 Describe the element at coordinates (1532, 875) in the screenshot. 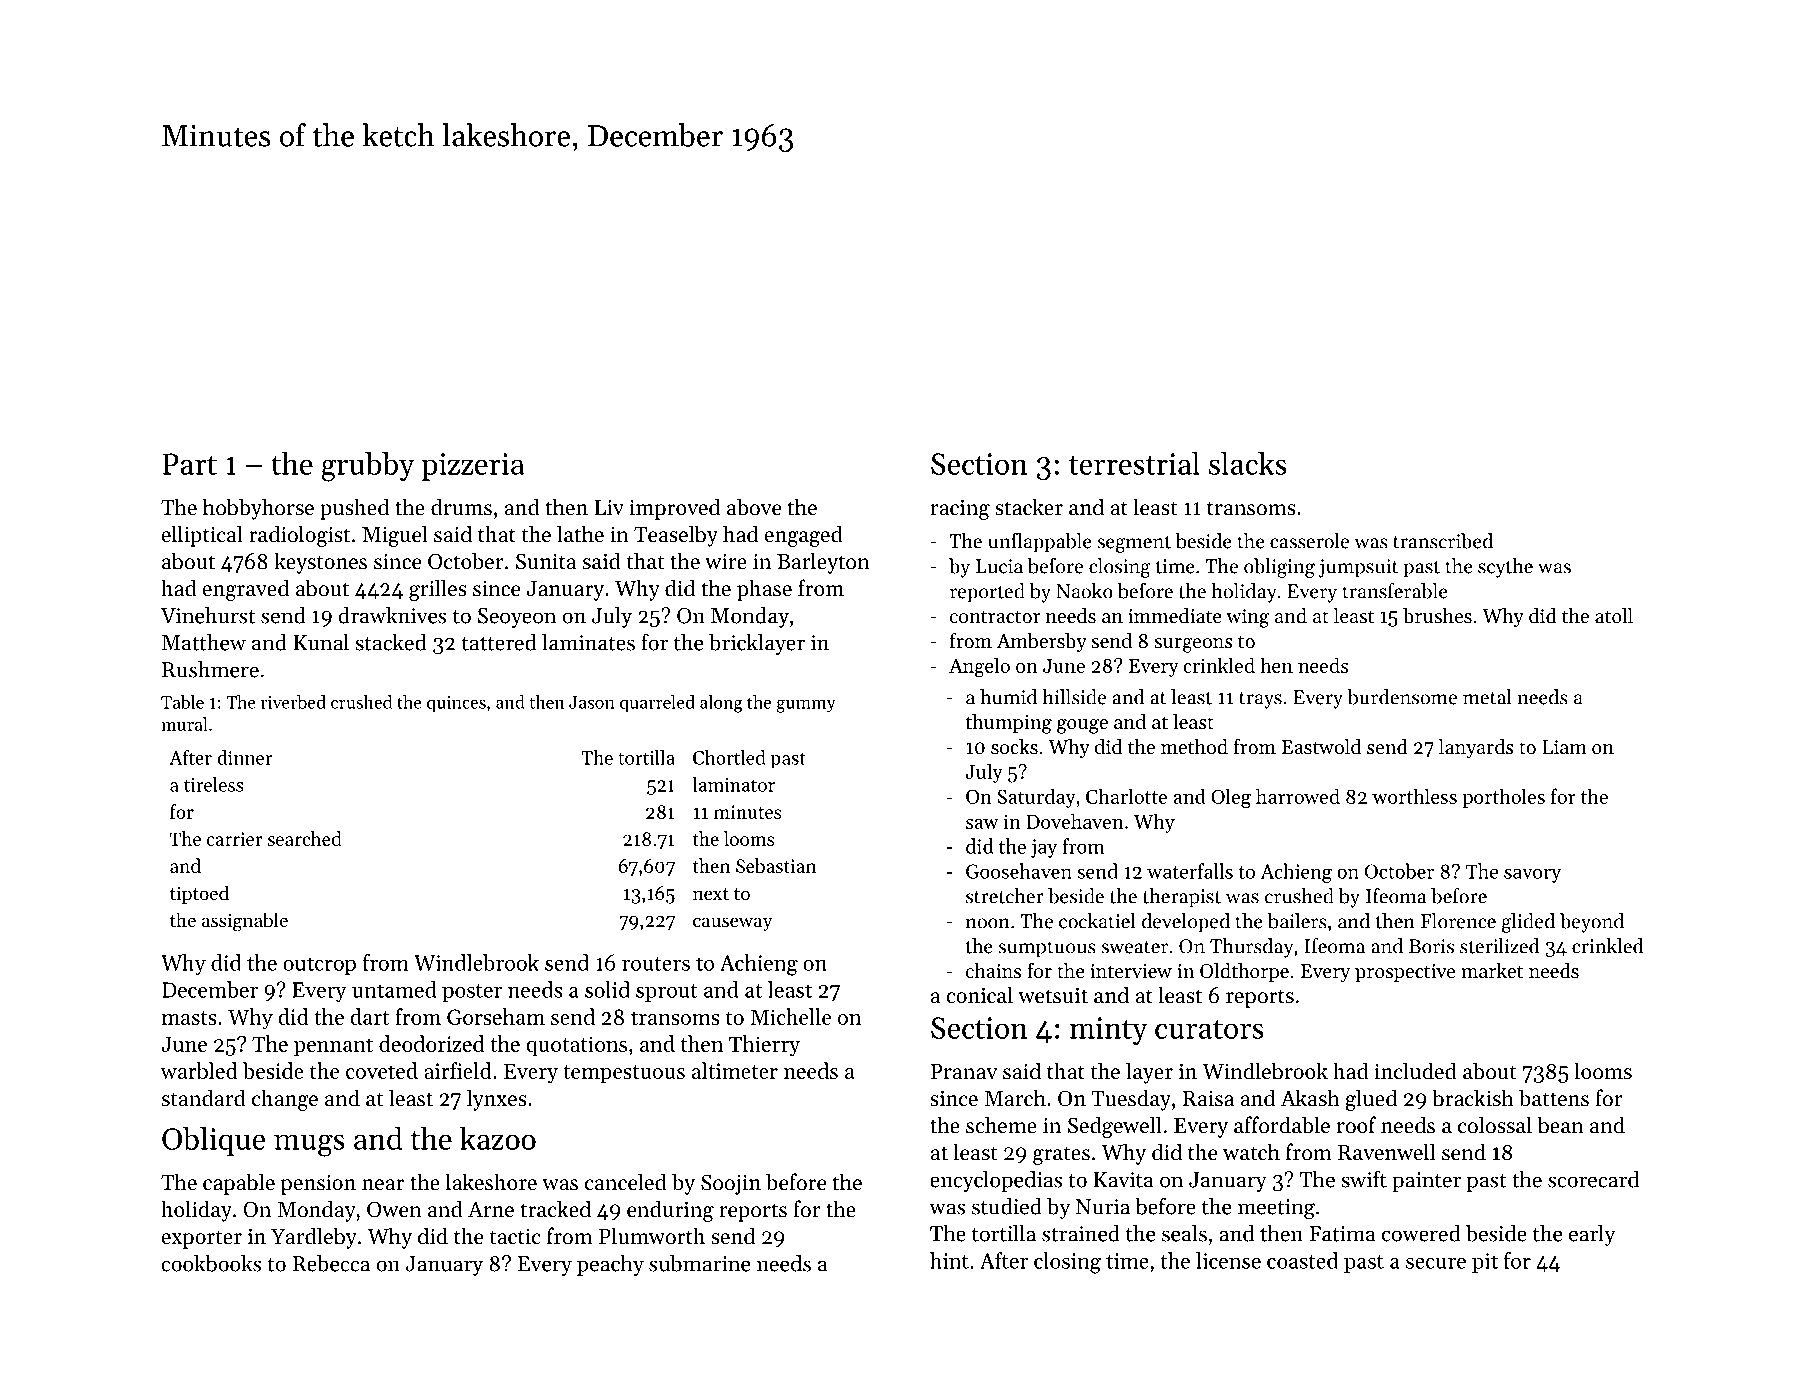

I see `savory` at that location.
